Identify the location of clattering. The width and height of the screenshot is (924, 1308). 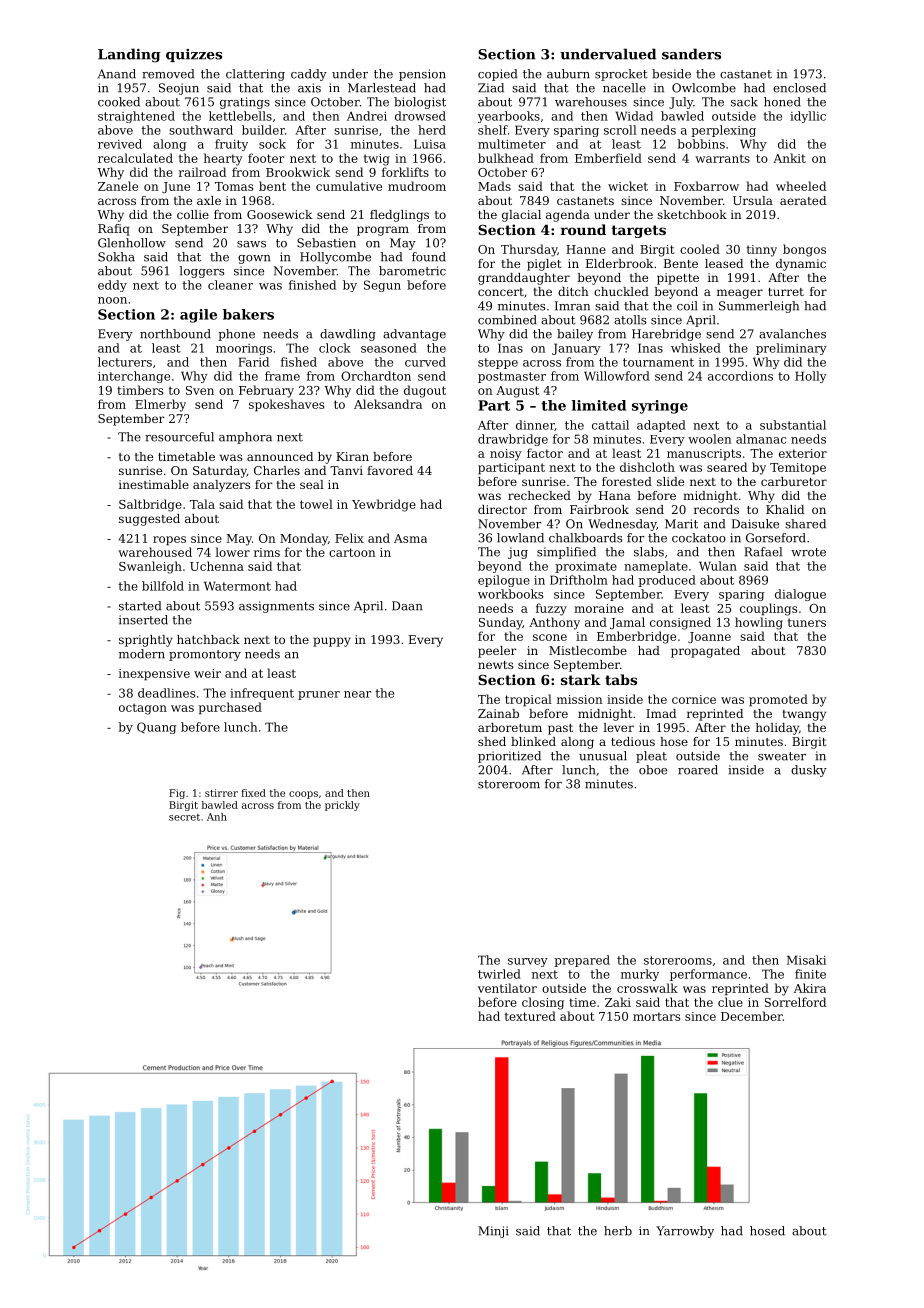
(255, 75).
